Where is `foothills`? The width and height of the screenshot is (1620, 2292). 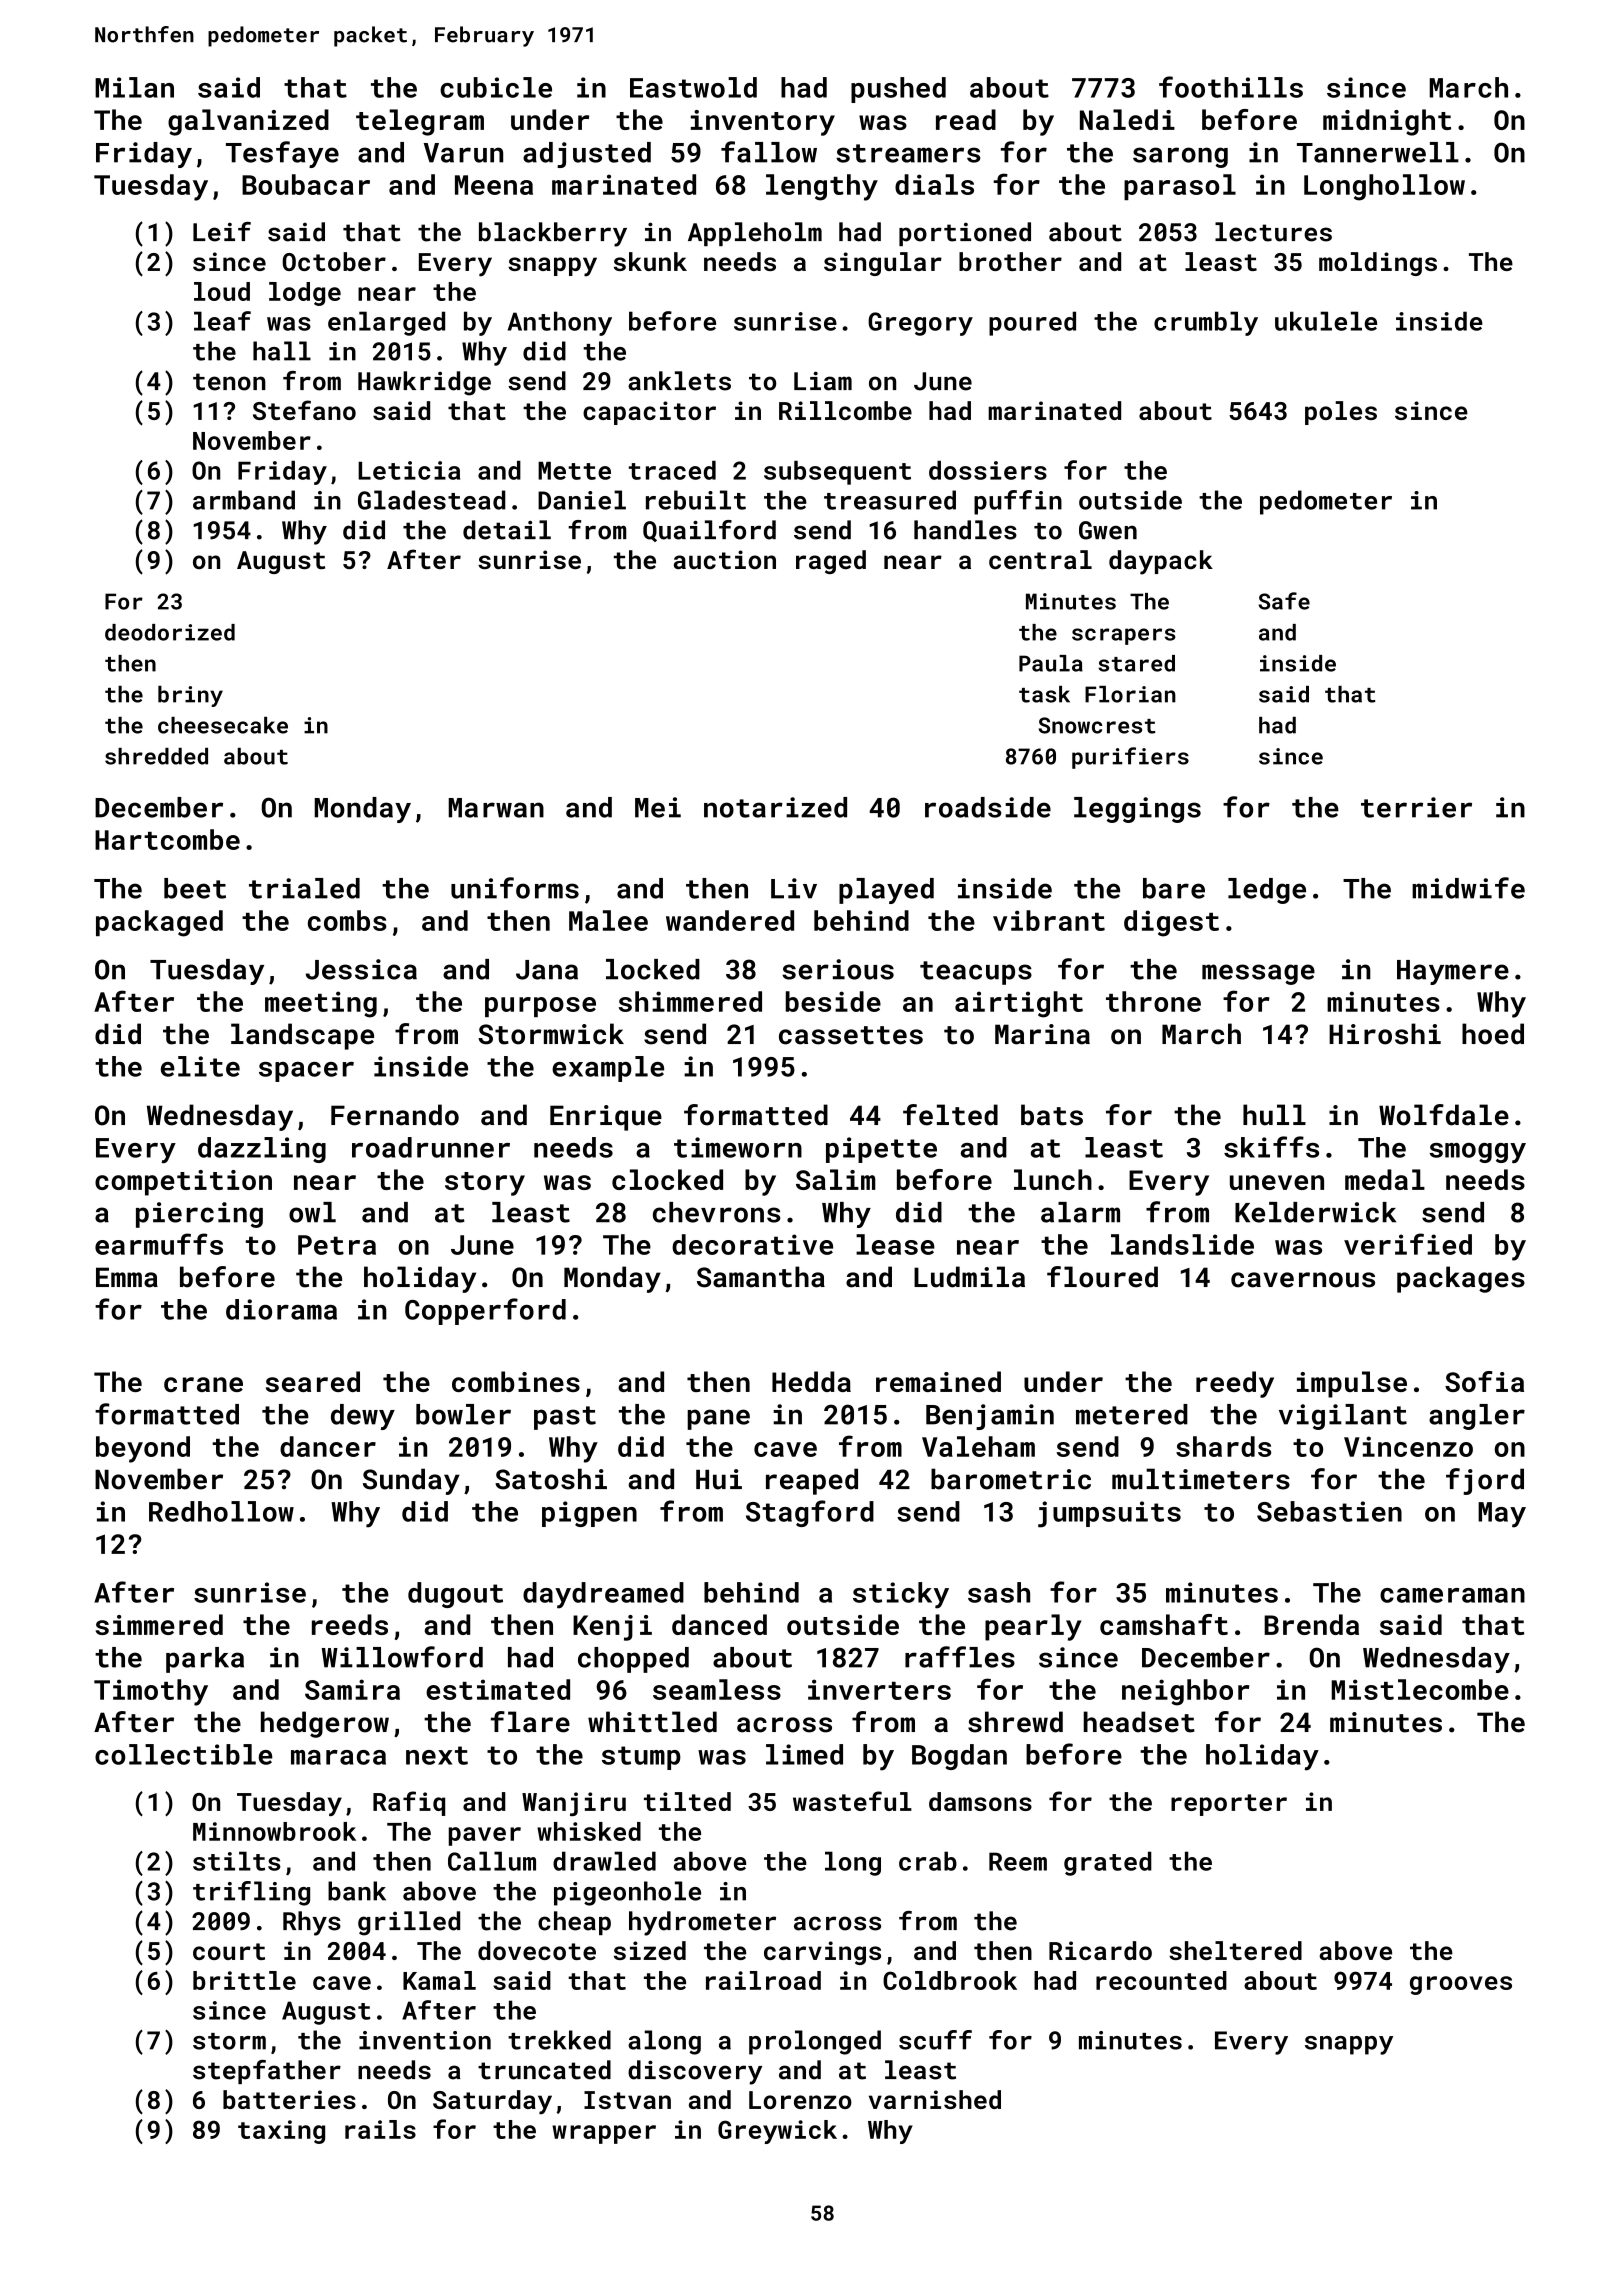
foothills is located at coordinates (1231, 87).
